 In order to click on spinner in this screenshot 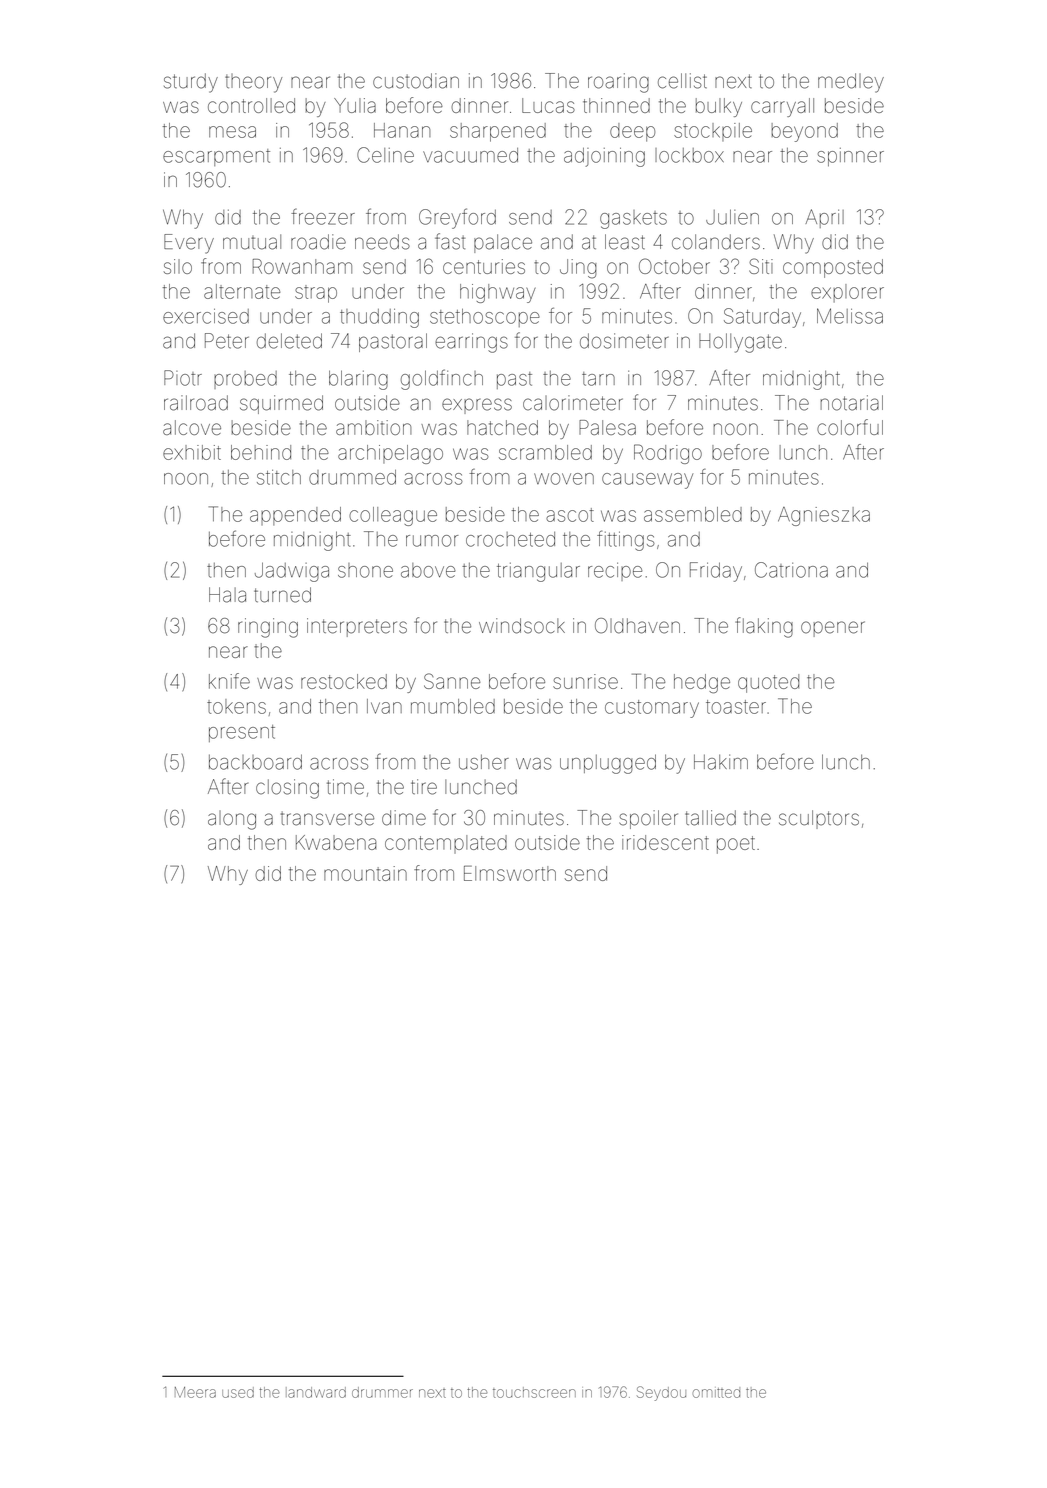, I will do `click(850, 157)`.
